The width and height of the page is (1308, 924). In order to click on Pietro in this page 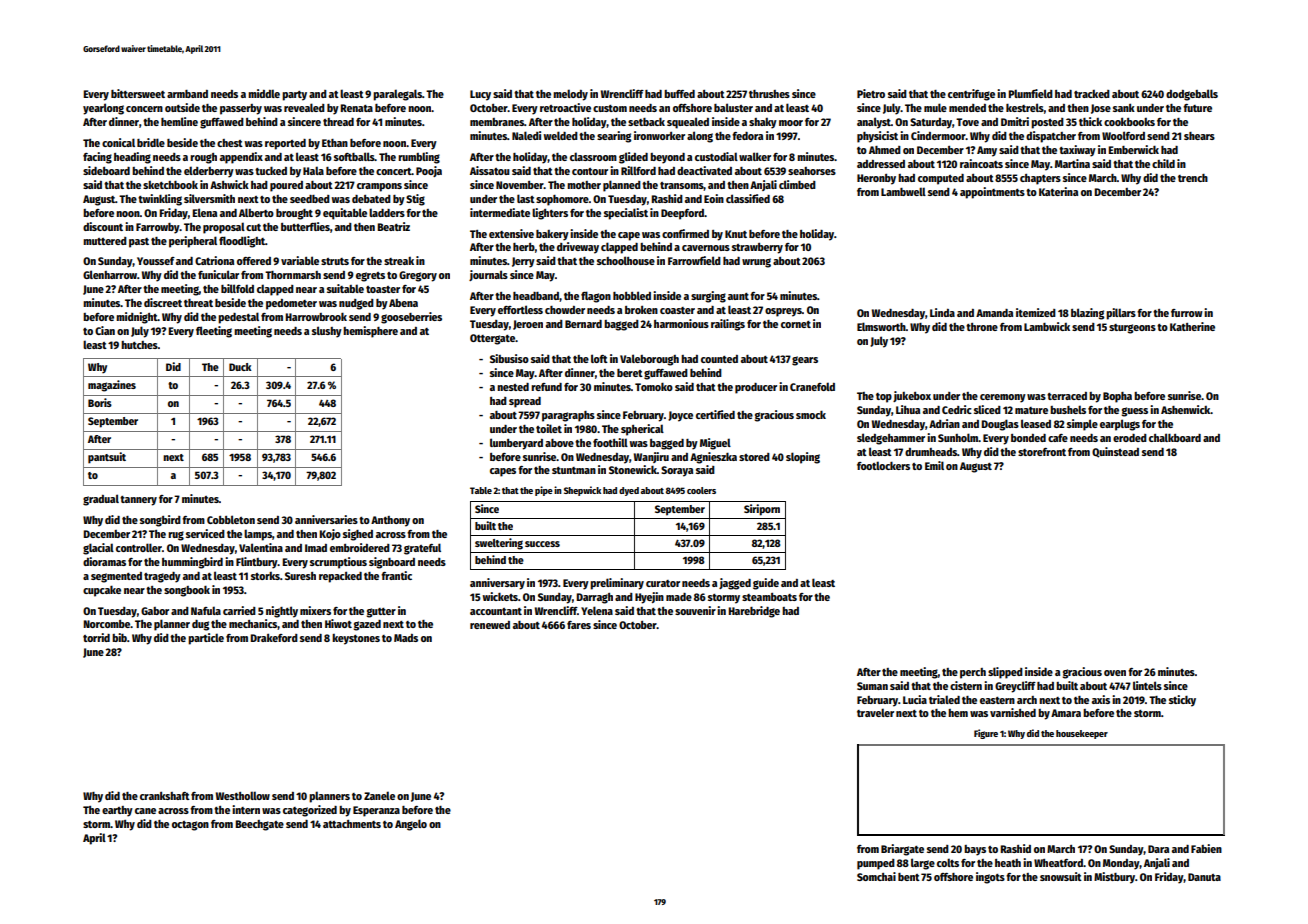, I will do `click(871, 93)`.
